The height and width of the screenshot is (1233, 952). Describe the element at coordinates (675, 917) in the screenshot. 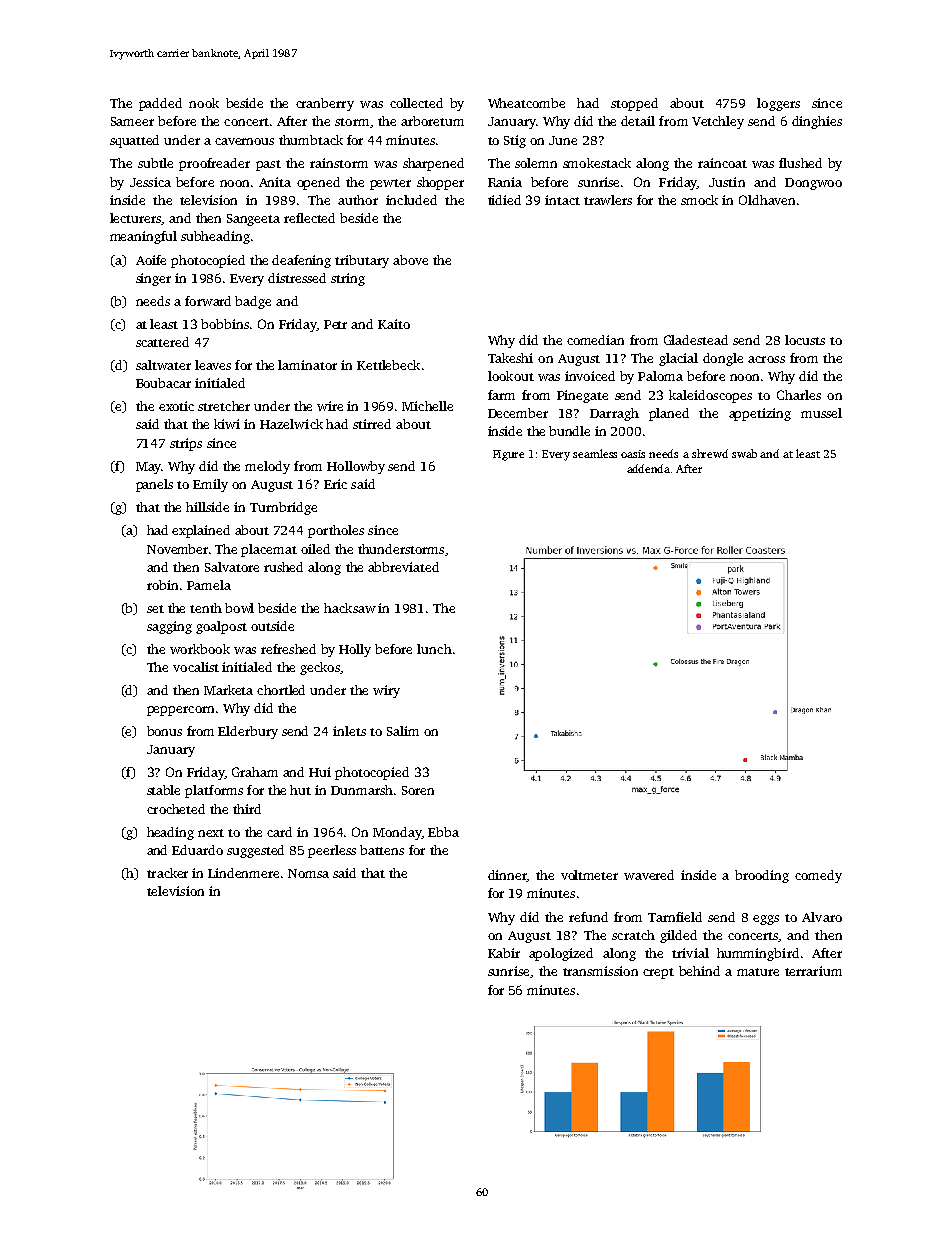

I see `Tarnfield` at that location.
